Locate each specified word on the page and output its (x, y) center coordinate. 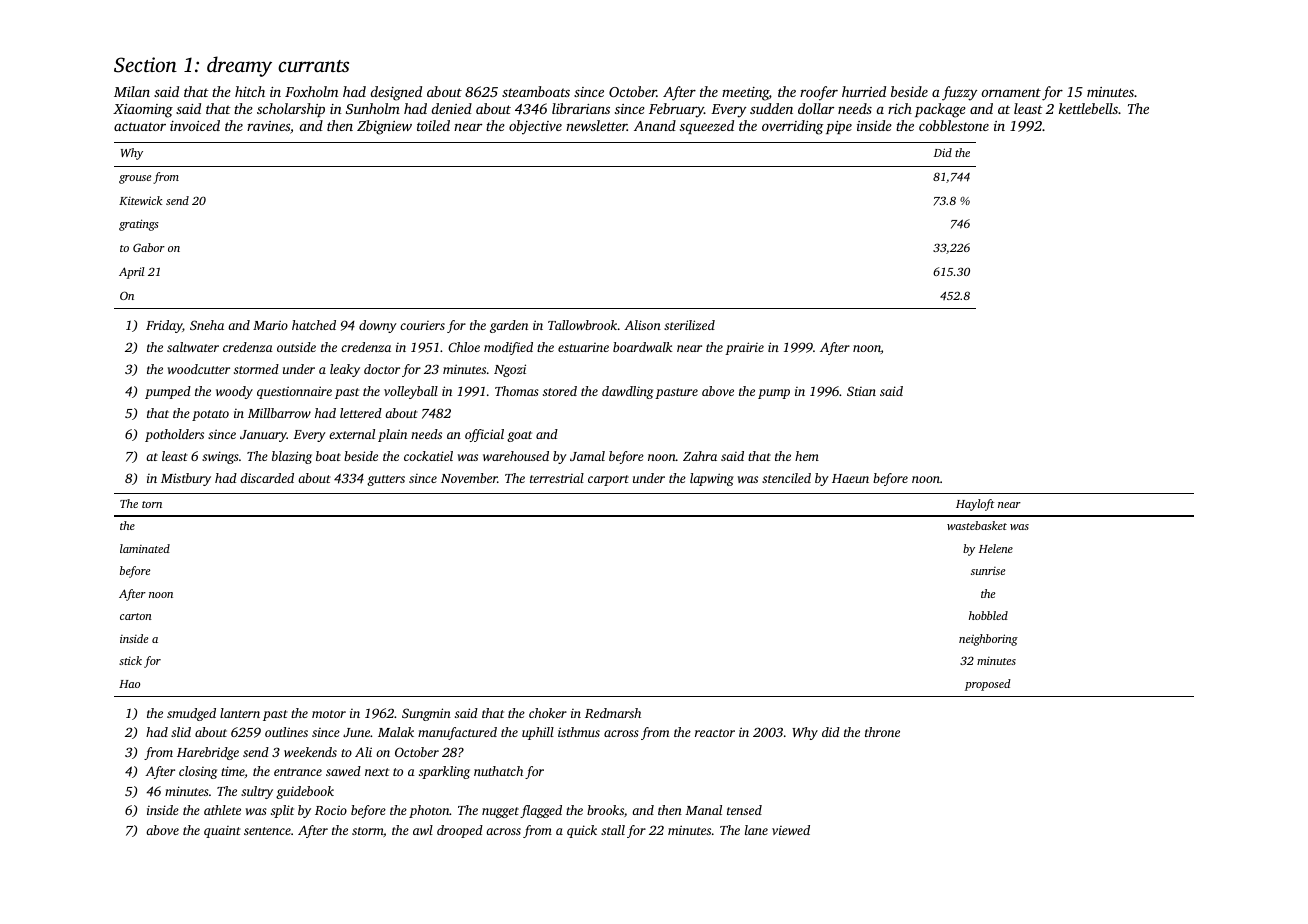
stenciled (786, 478)
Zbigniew (384, 127)
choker (548, 713)
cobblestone (954, 125)
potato (210, 415)
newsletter (596, 125)
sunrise (988, 571)
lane (756, 830)
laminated (145, 548)
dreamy (239, 66)
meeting (745, 94)
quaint (222, 832)
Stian (861, 391)
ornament (1011, 92)
